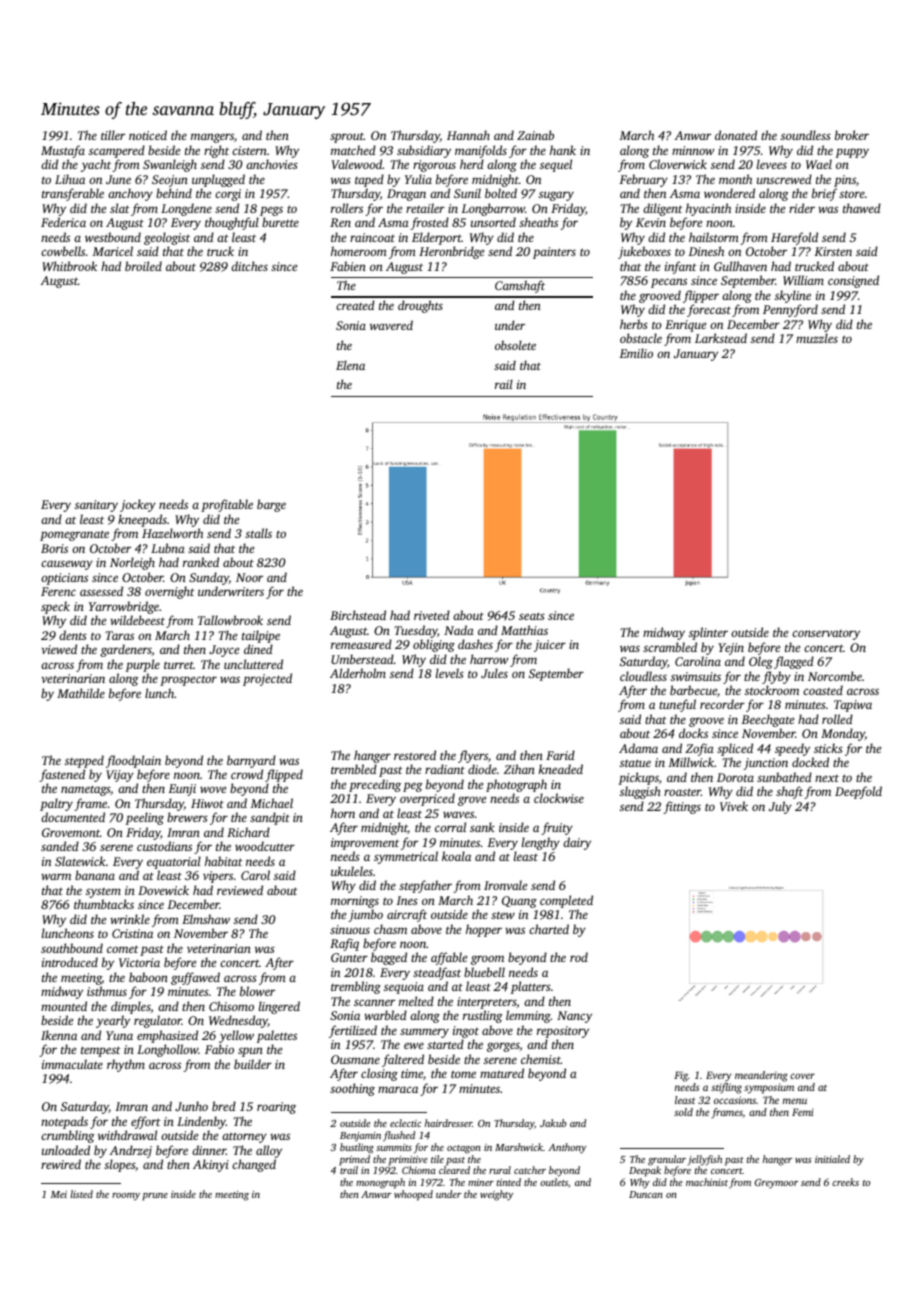 This page has height=1308, width=924. What do you see at coordinates (350, 365) in the page?
I see `Elena` at bounding box center [350, 365].
